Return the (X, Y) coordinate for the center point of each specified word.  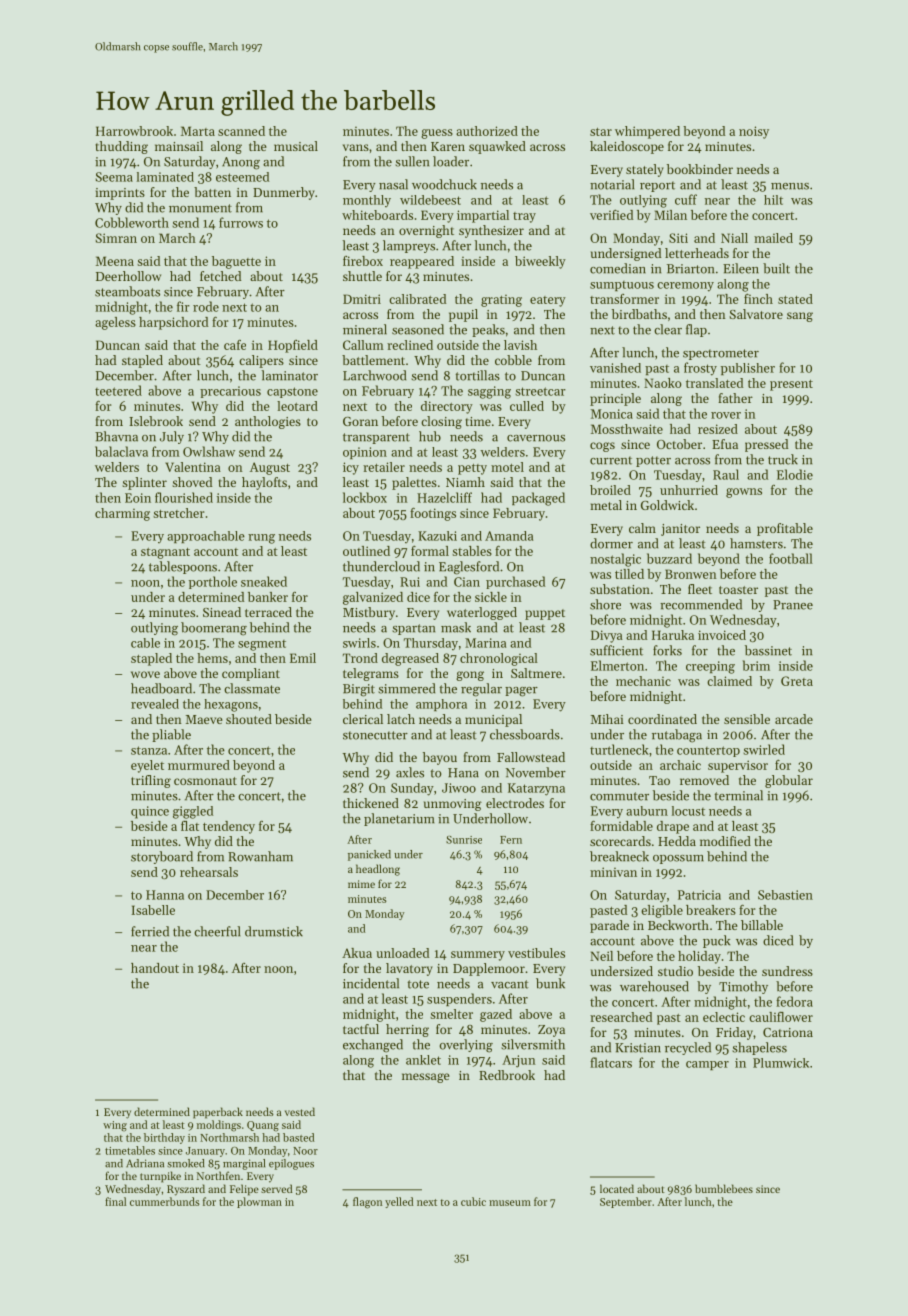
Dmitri (362, 299)
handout (155, 968)
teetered (118, 390)
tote (418, 984)
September (626, 1202)
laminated (165, 177)
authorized (487, 131)
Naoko (663, 383)
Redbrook (507, 1075)
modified (725, 841)
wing (115, 1126)
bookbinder (700, 169)
